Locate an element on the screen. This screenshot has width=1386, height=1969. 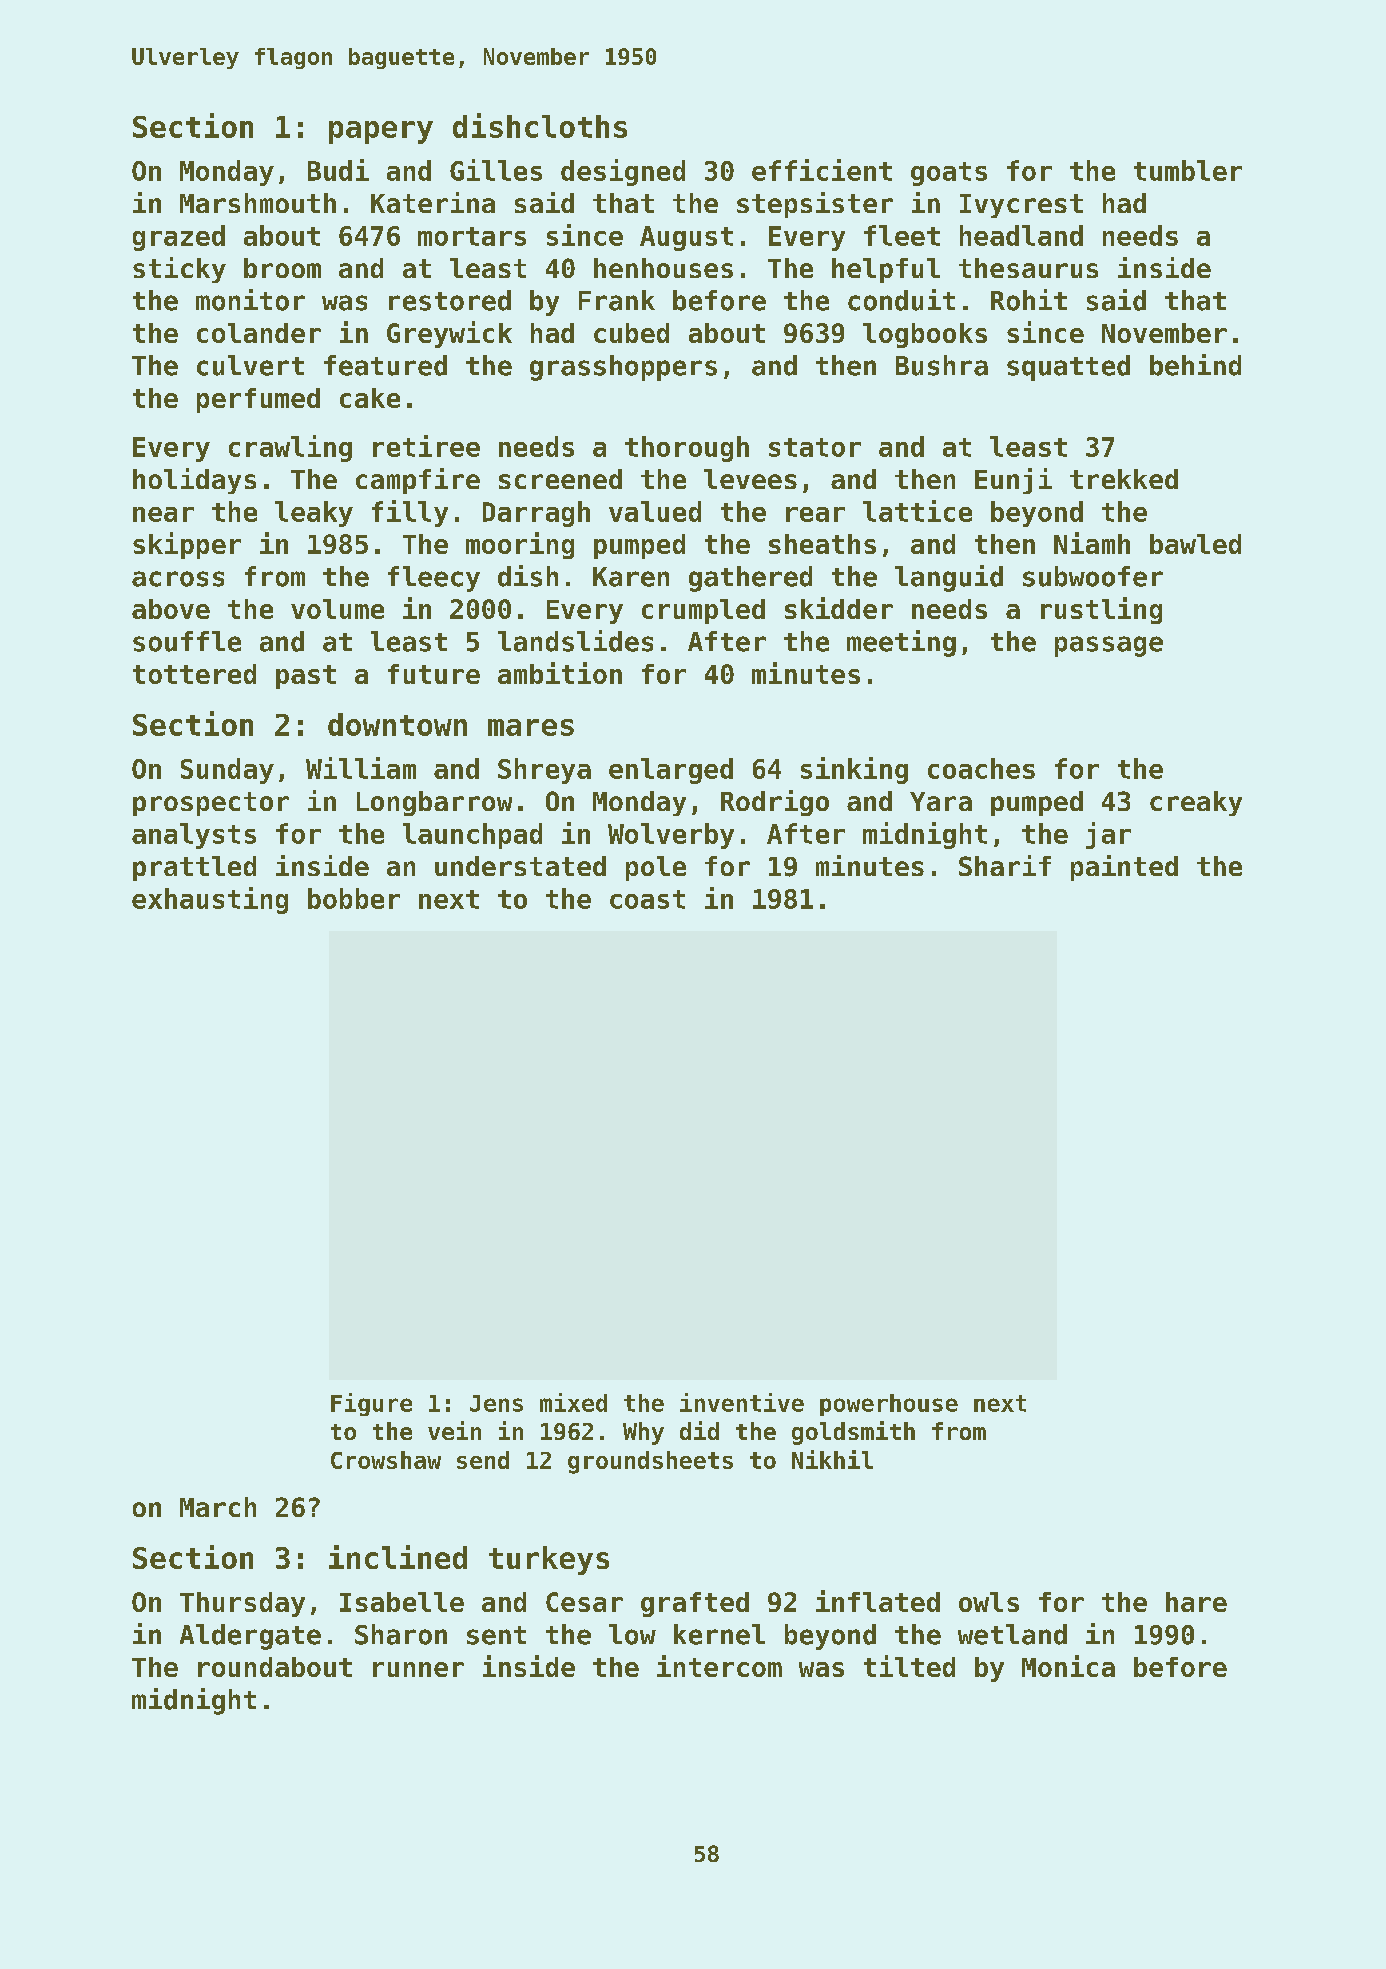
mixed is located at coordinates (573, 1402).
